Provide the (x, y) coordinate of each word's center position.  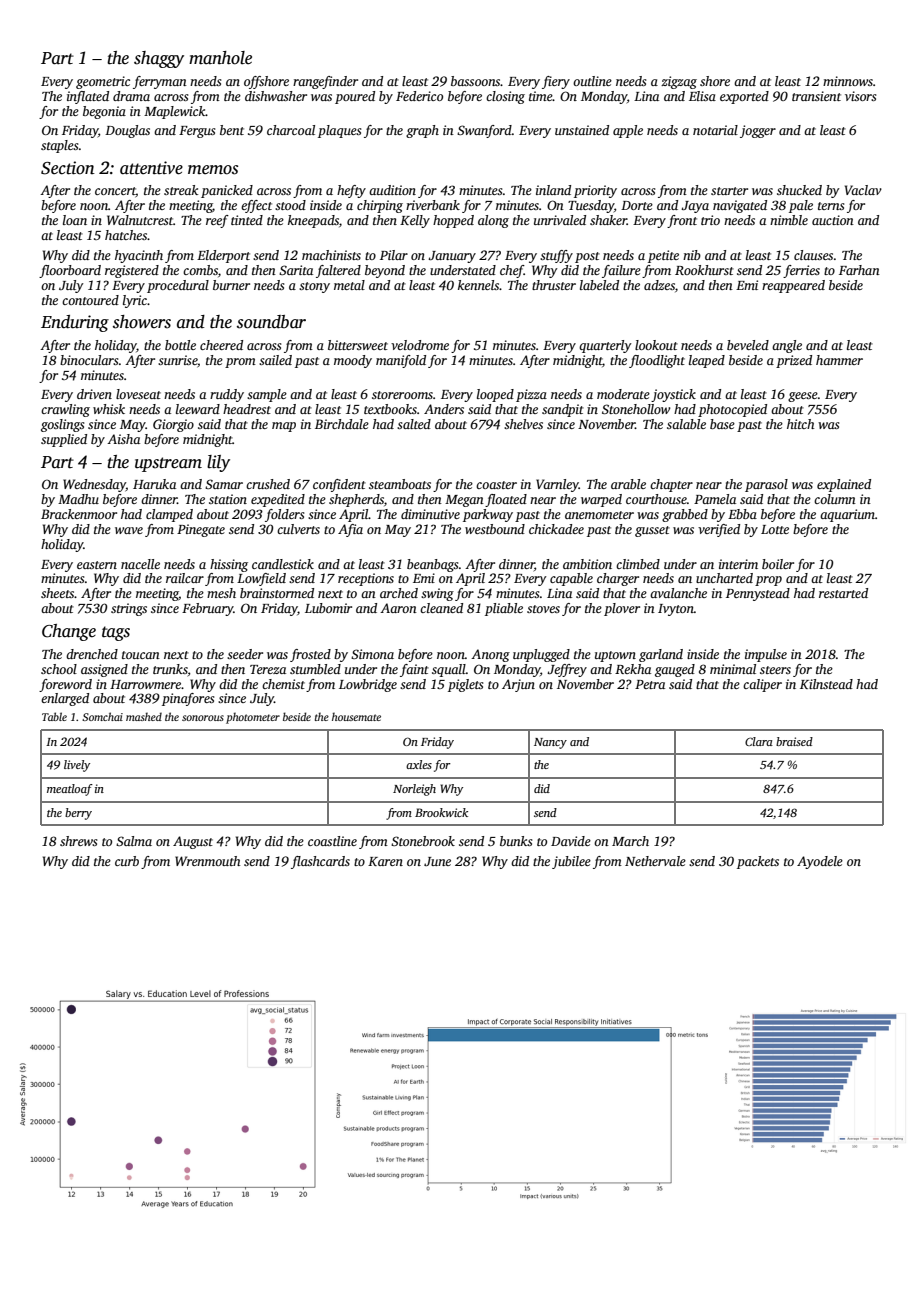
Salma (134, 841)
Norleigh (414, 790)
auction (833, 220)
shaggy (159, 59)
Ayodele (820, 862)
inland (553, 190)
